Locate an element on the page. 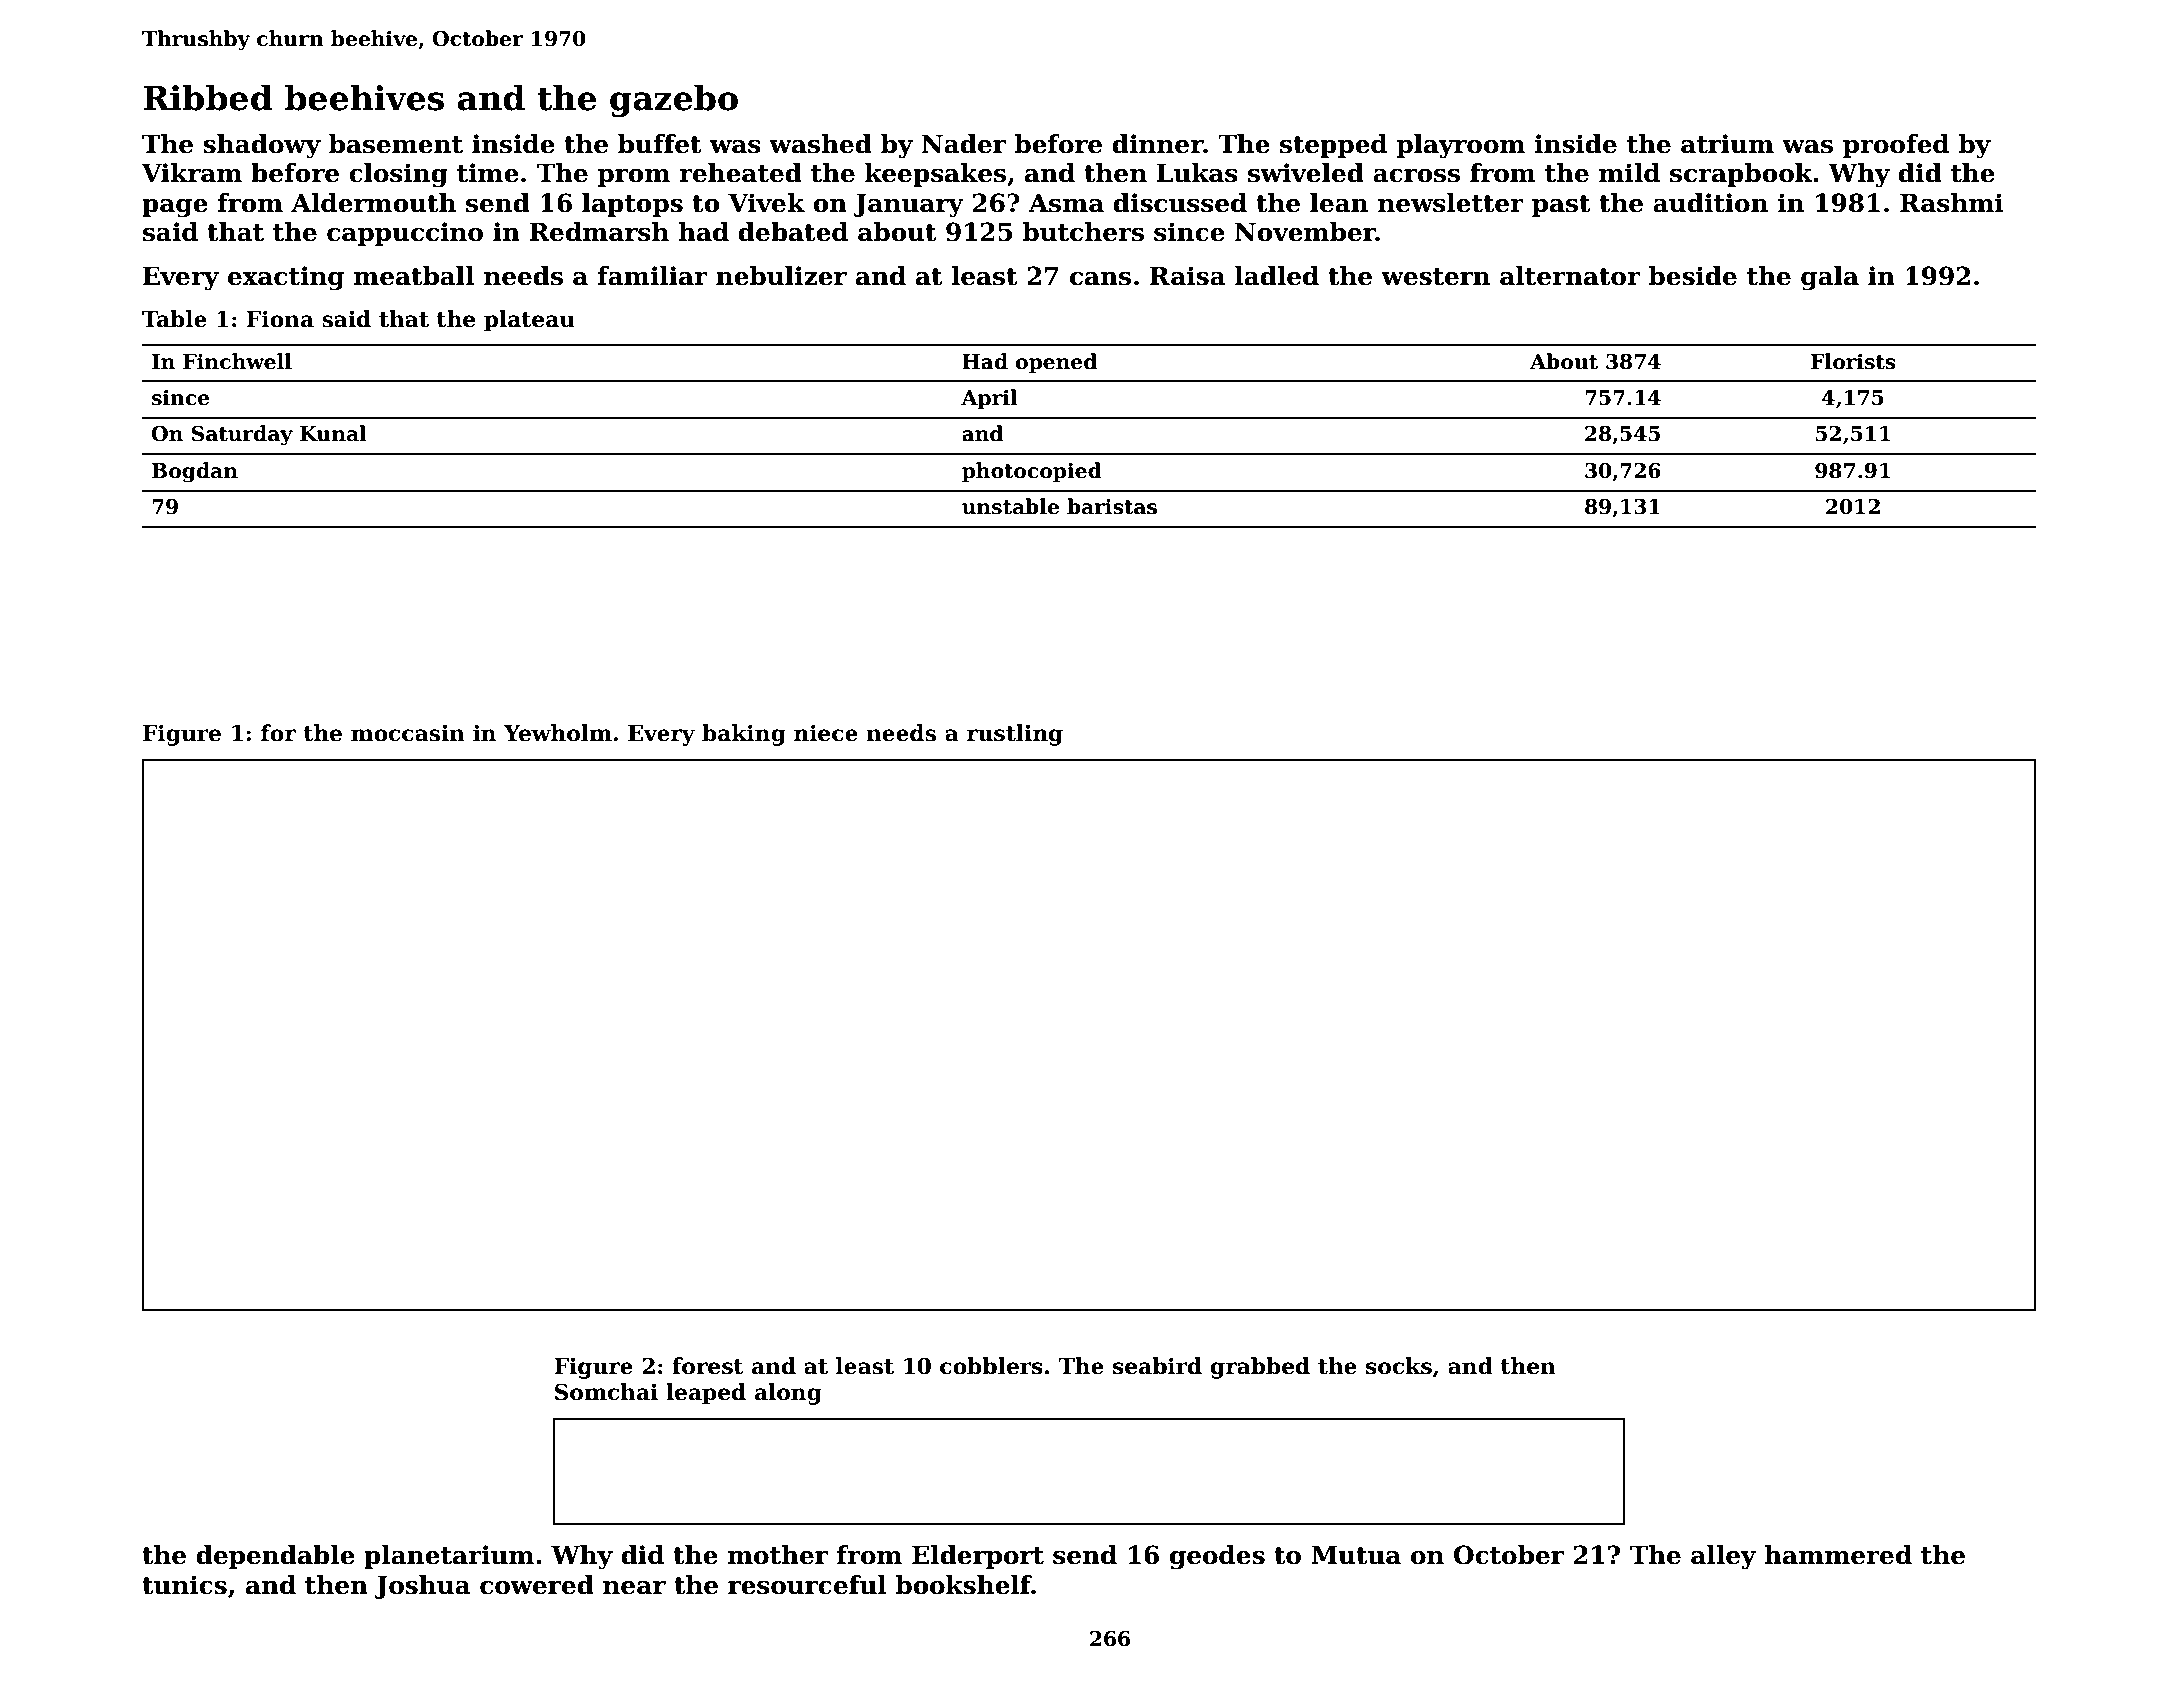 The width and height of the page is (2178, 1683). closing is located at coordinates (398, 175).
